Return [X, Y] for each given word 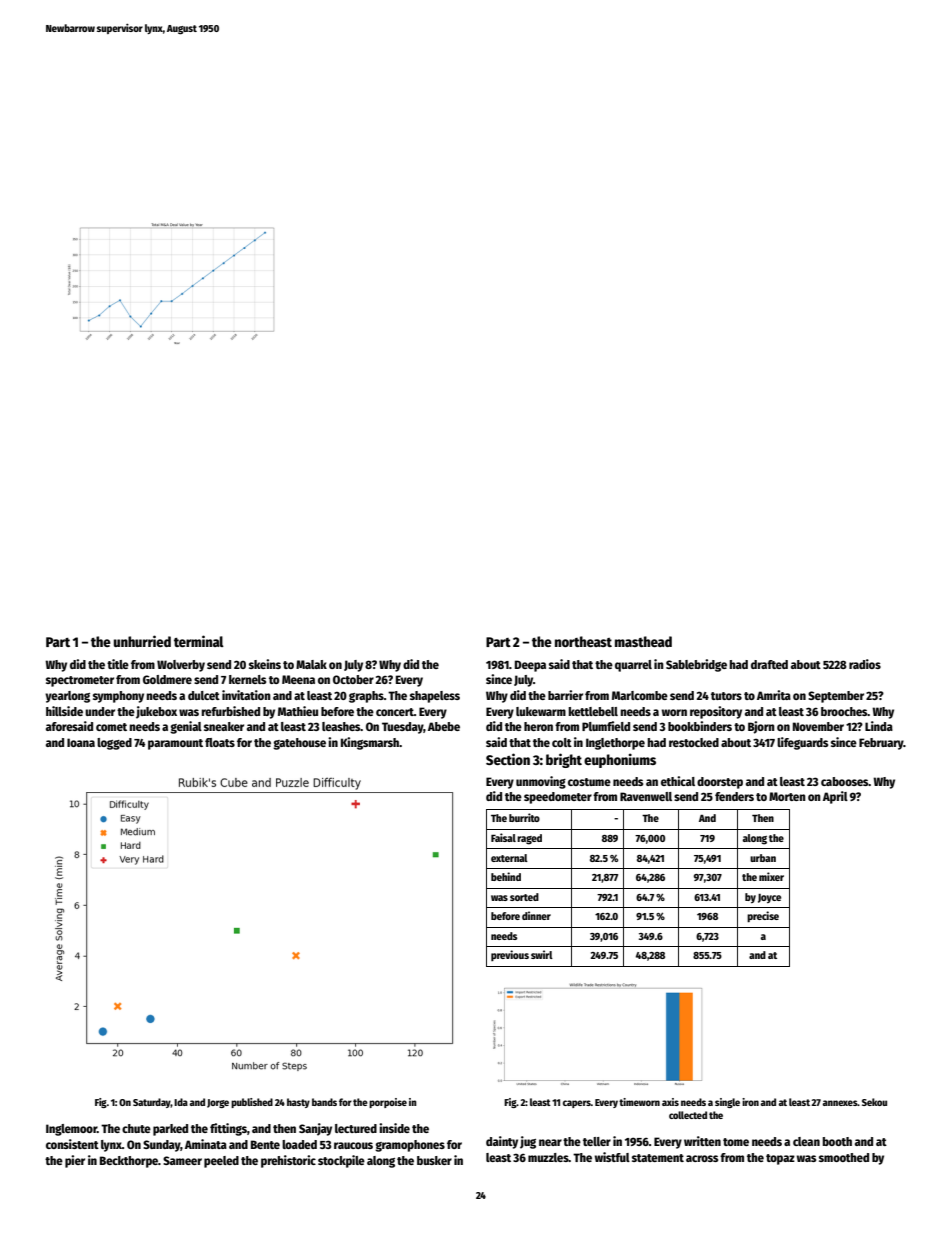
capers [577, 1104]
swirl [542, 954]
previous [510, 955]
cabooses [845, 781]
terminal [199, 641]
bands [324, 1102]
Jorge [218, 1103]
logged [114, 744]
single [727, 1103]
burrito [524, 817]
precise [763, 917]
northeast [583, 641]
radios [865, 664]
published [252, 1103]
